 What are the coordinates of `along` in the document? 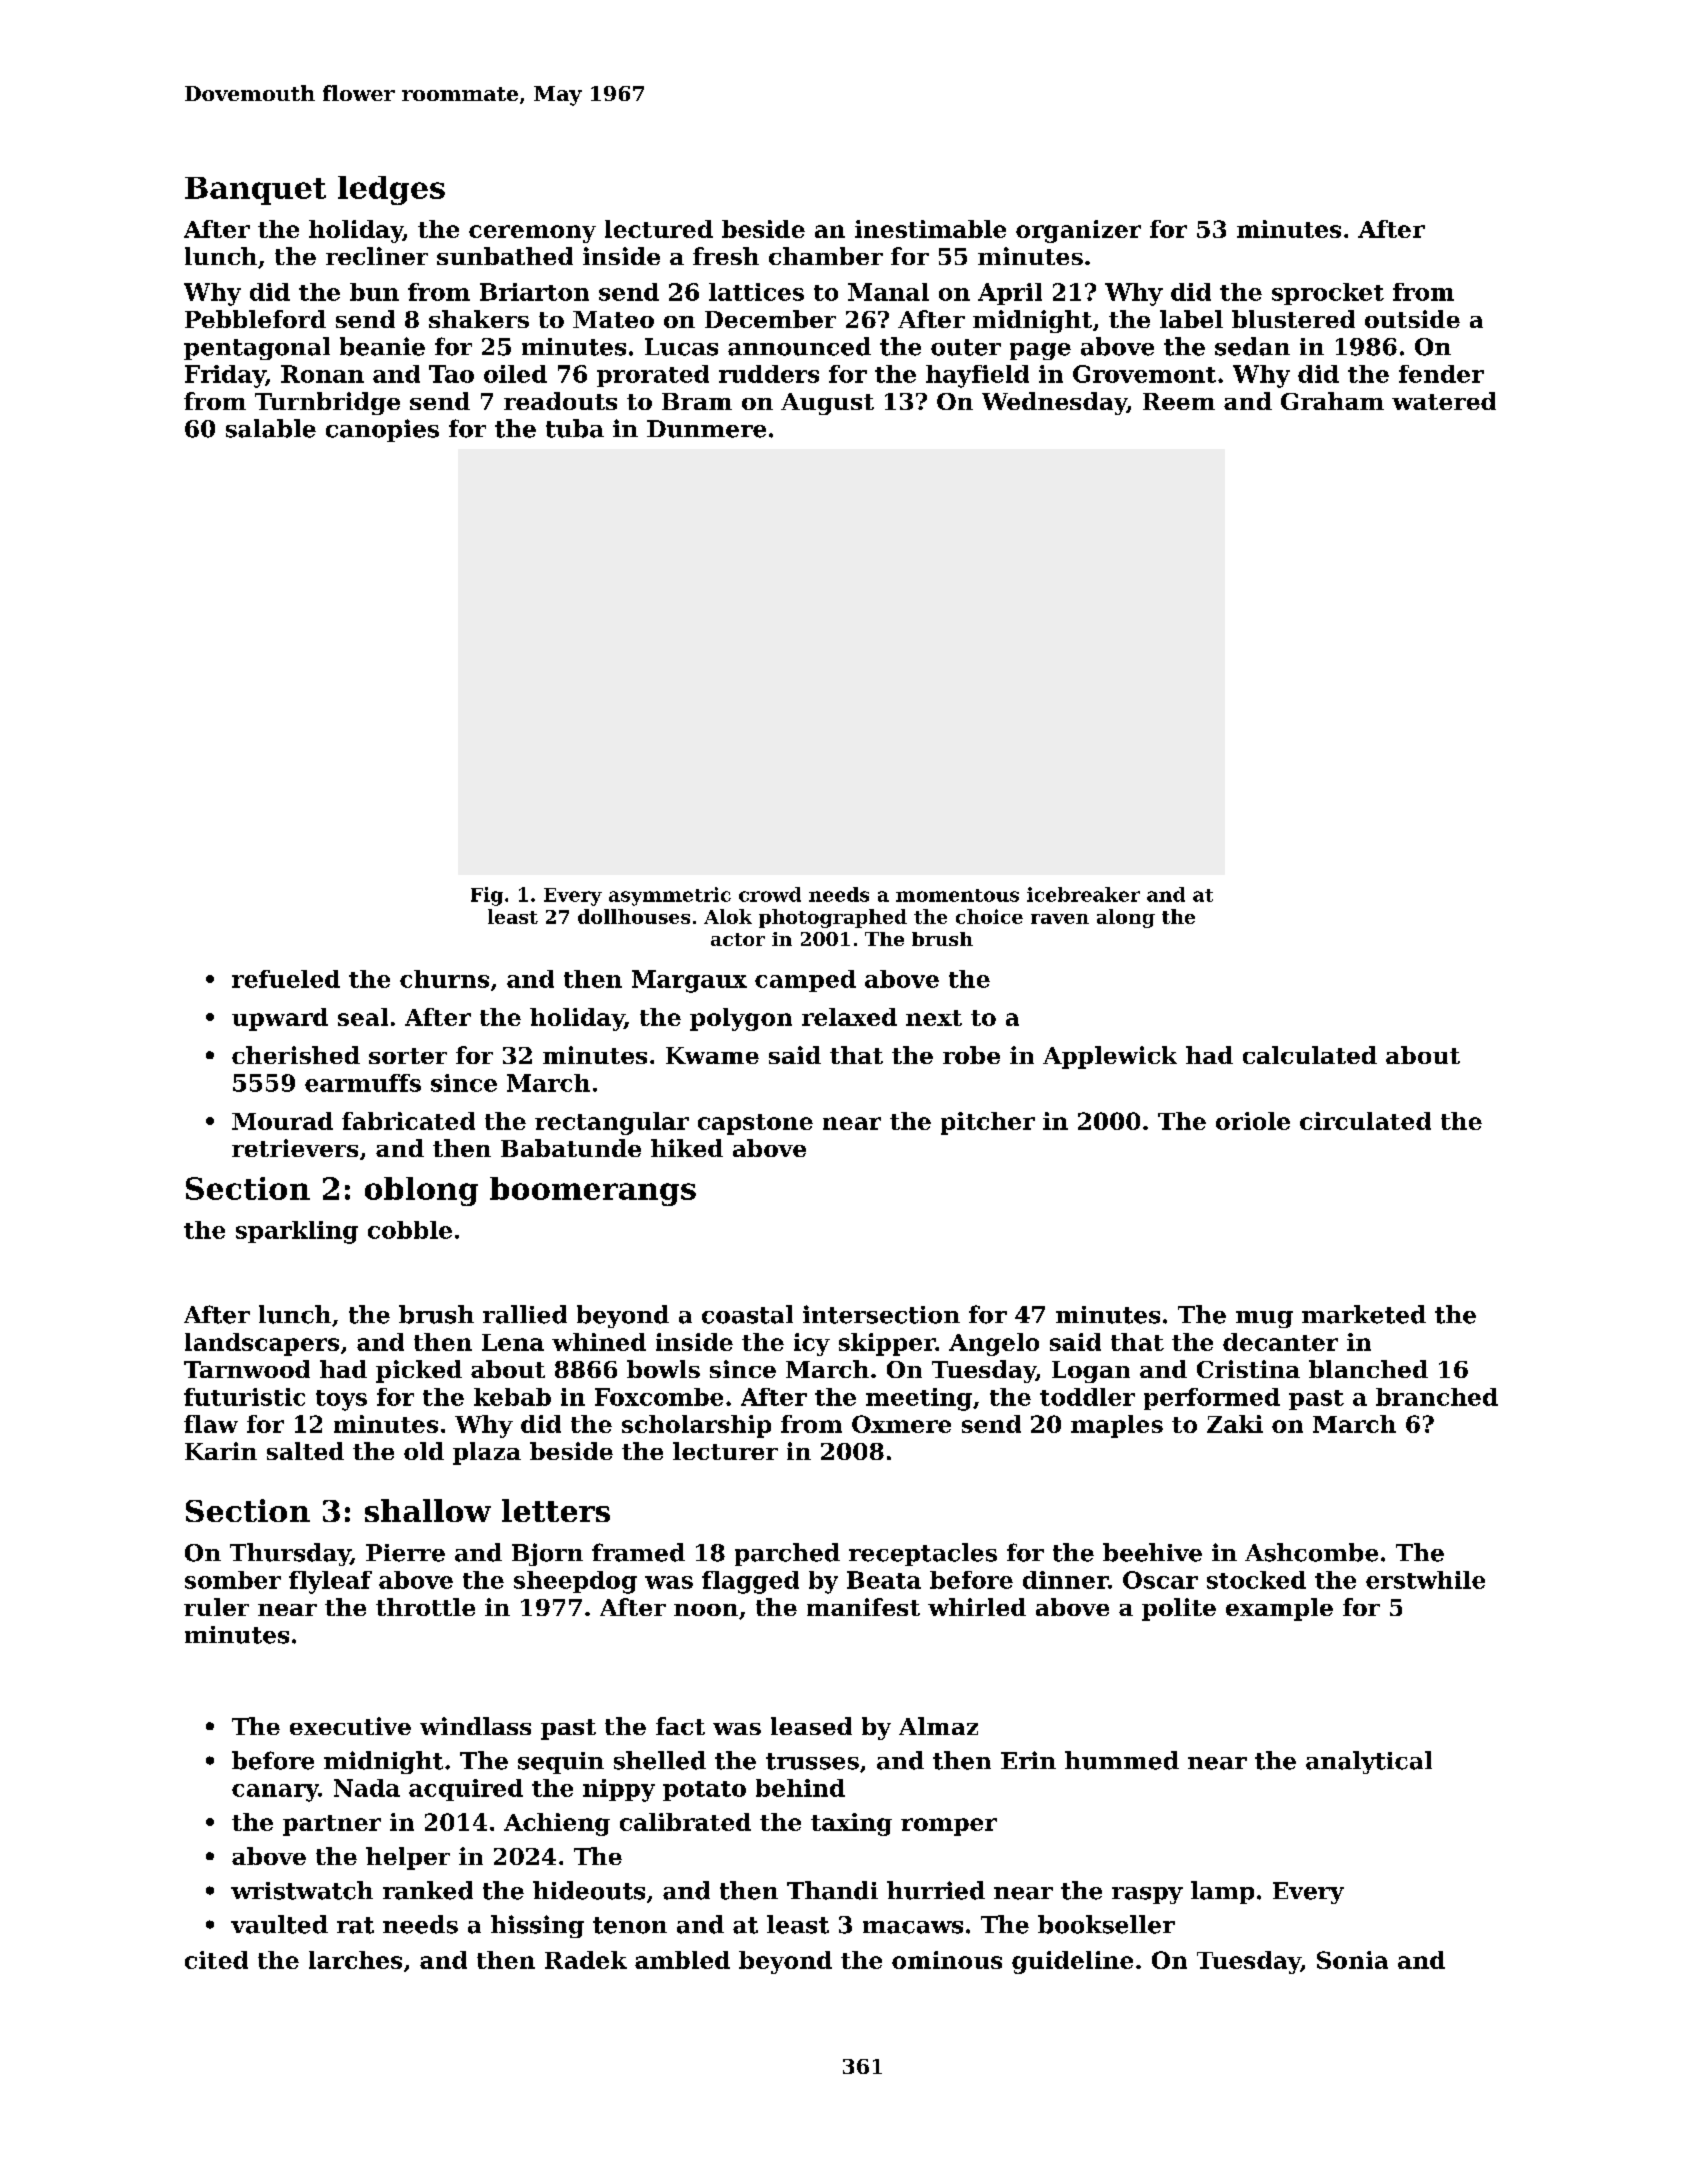 It's located at (1126, 918).
